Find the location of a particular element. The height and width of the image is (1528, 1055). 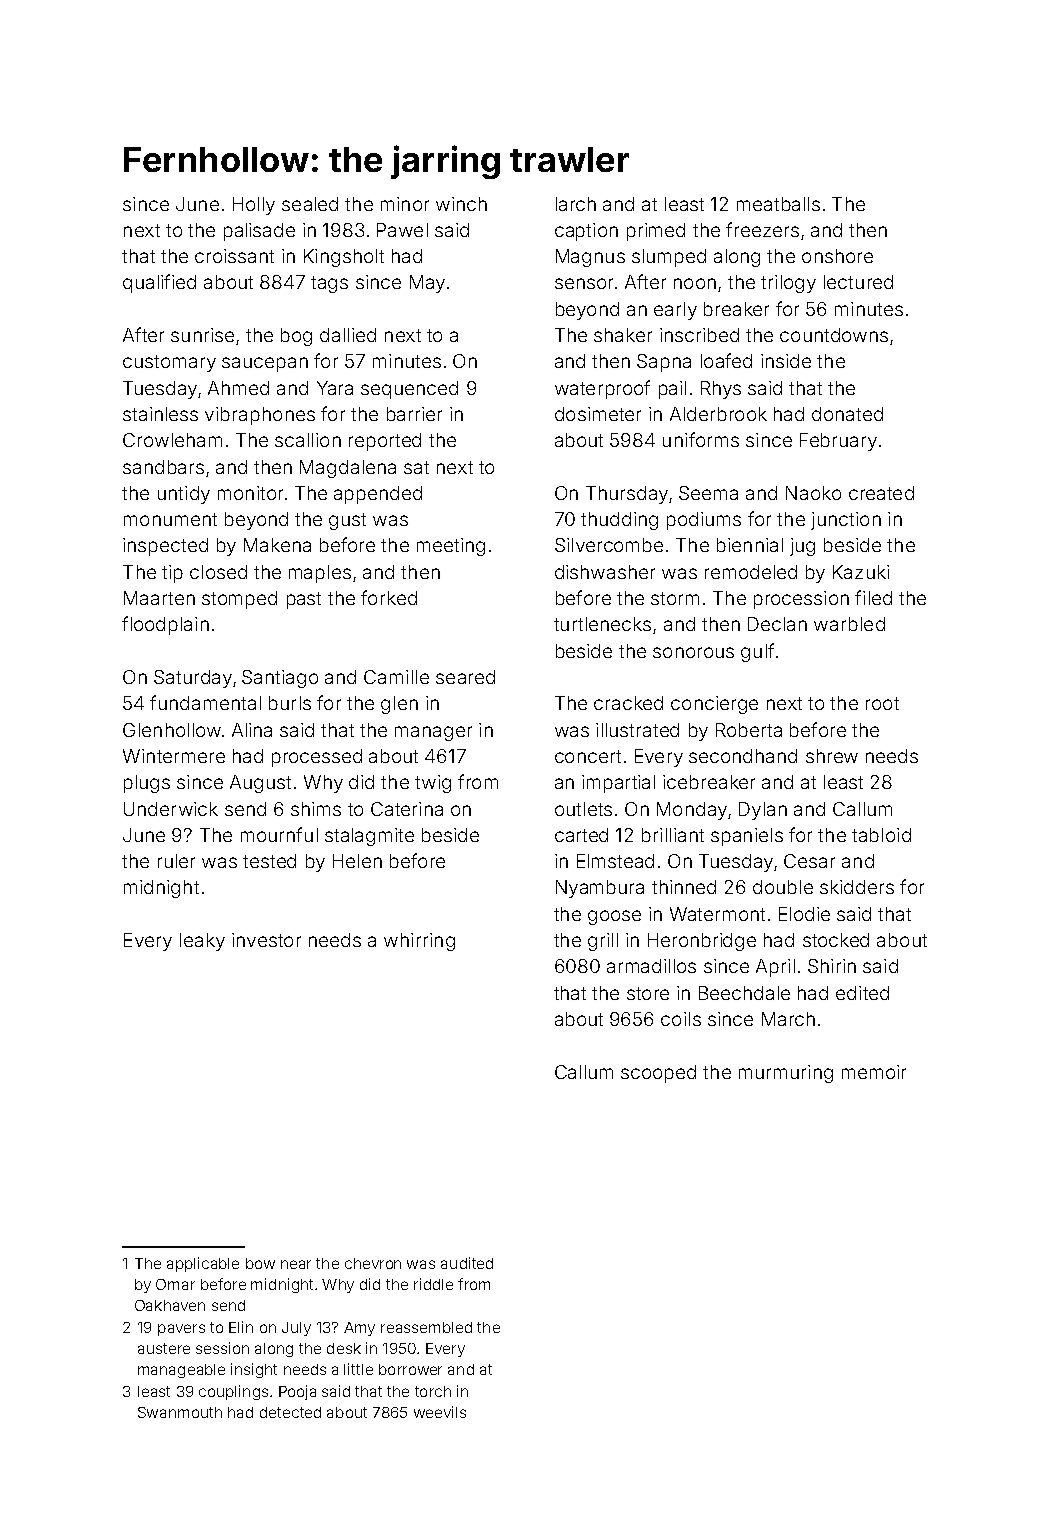

whirring is located at coordinates (419, 942).
